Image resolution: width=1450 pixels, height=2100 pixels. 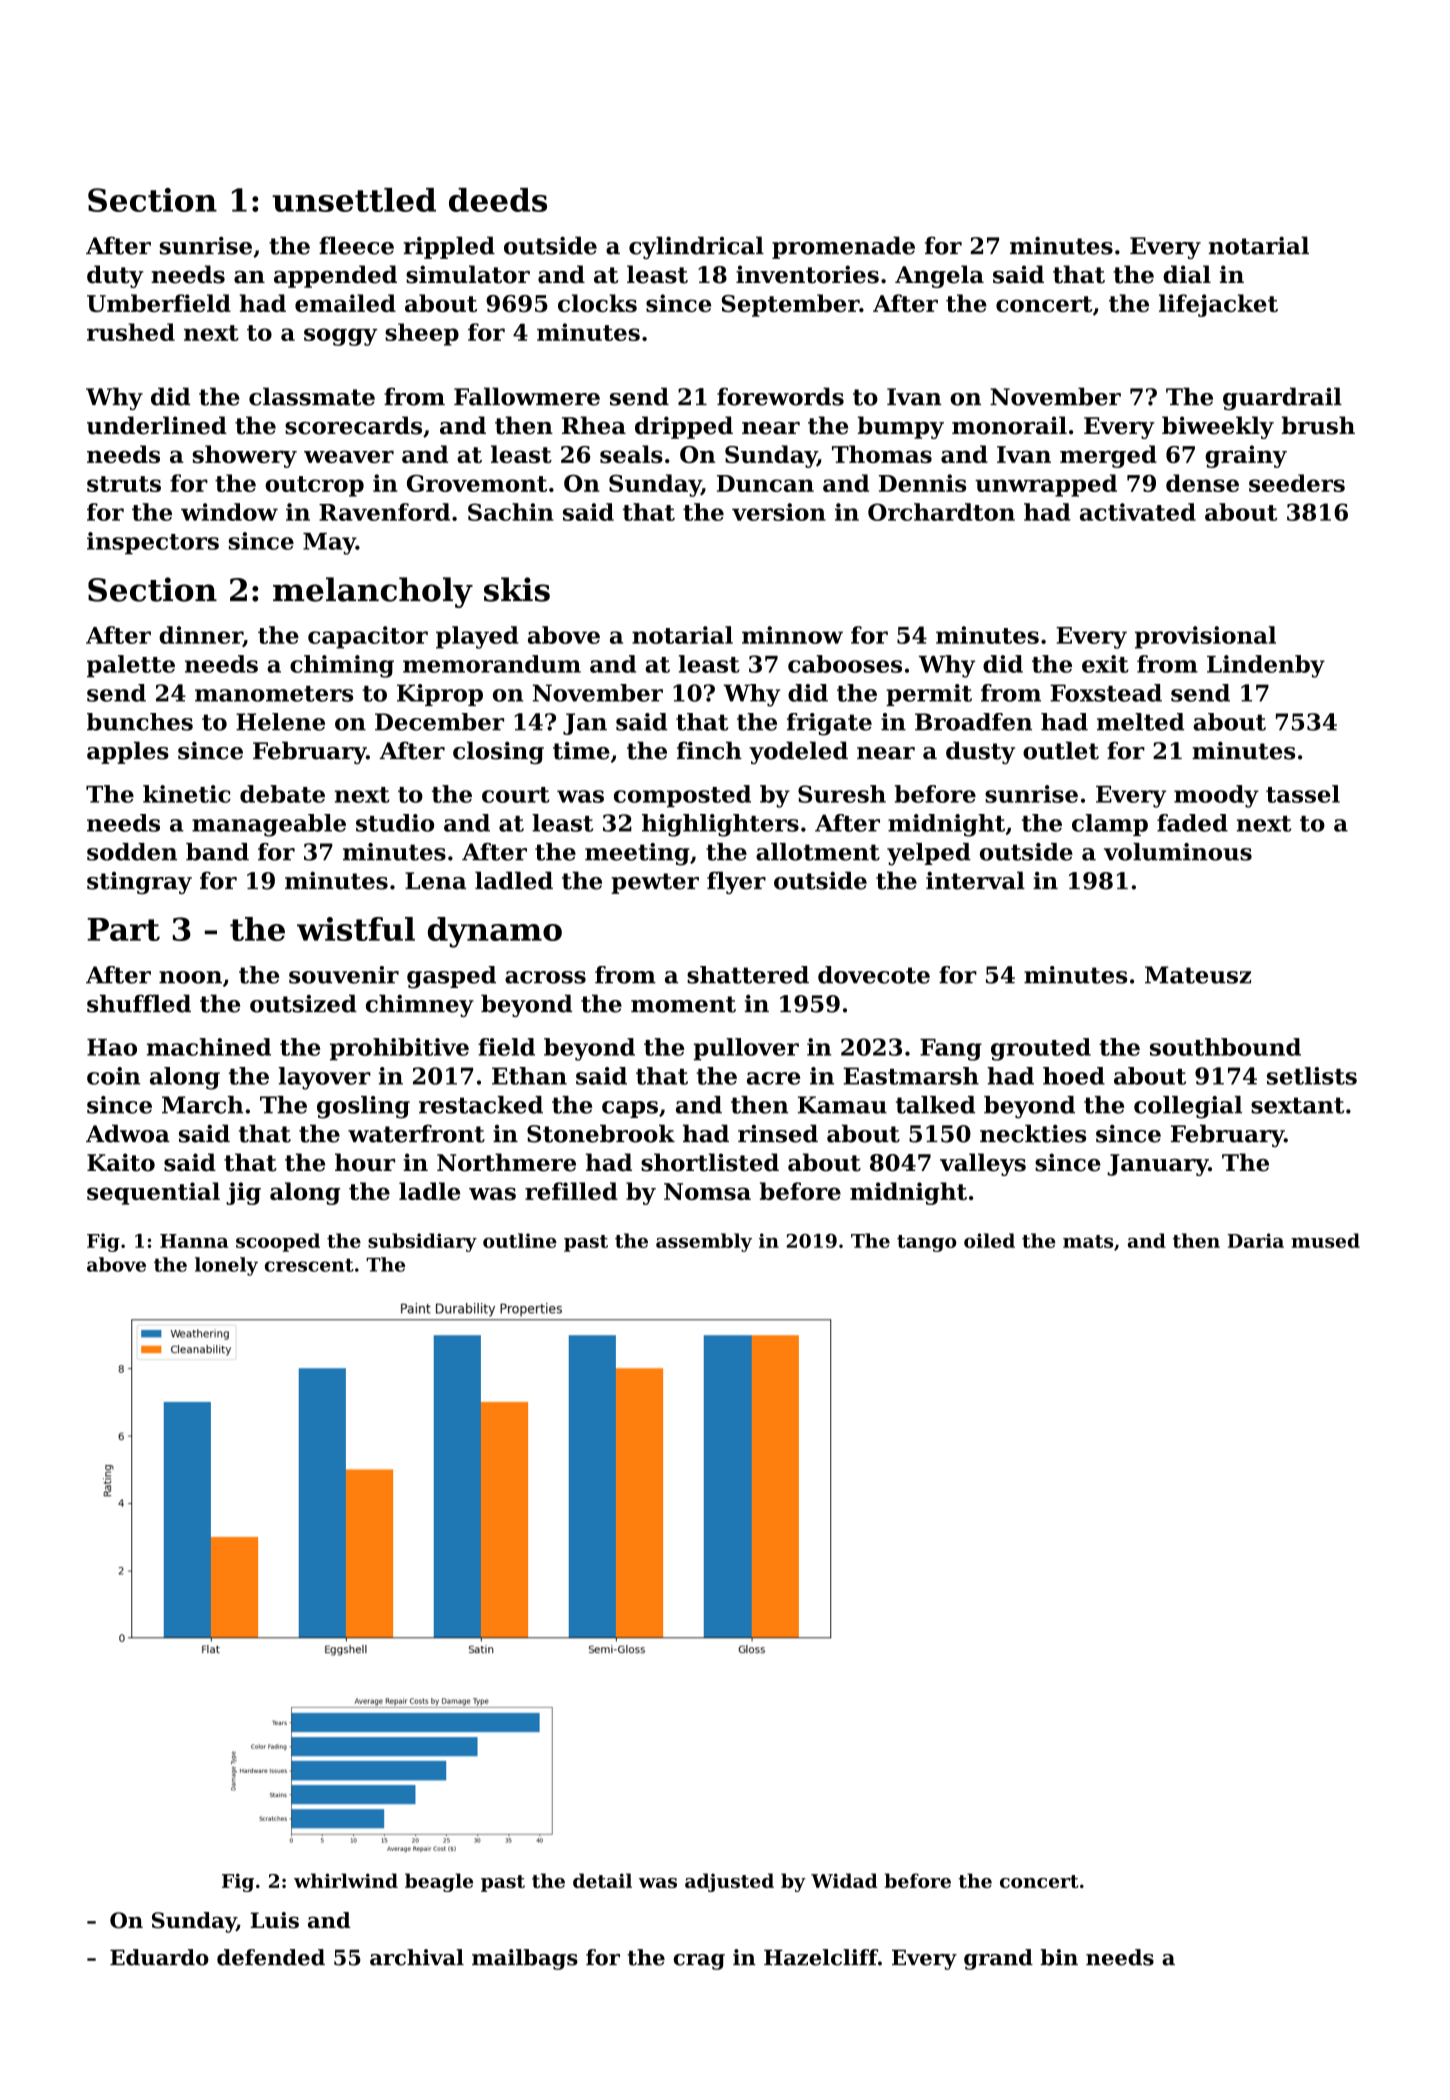 I want to click on promenade, so click(x=843, y=247).
